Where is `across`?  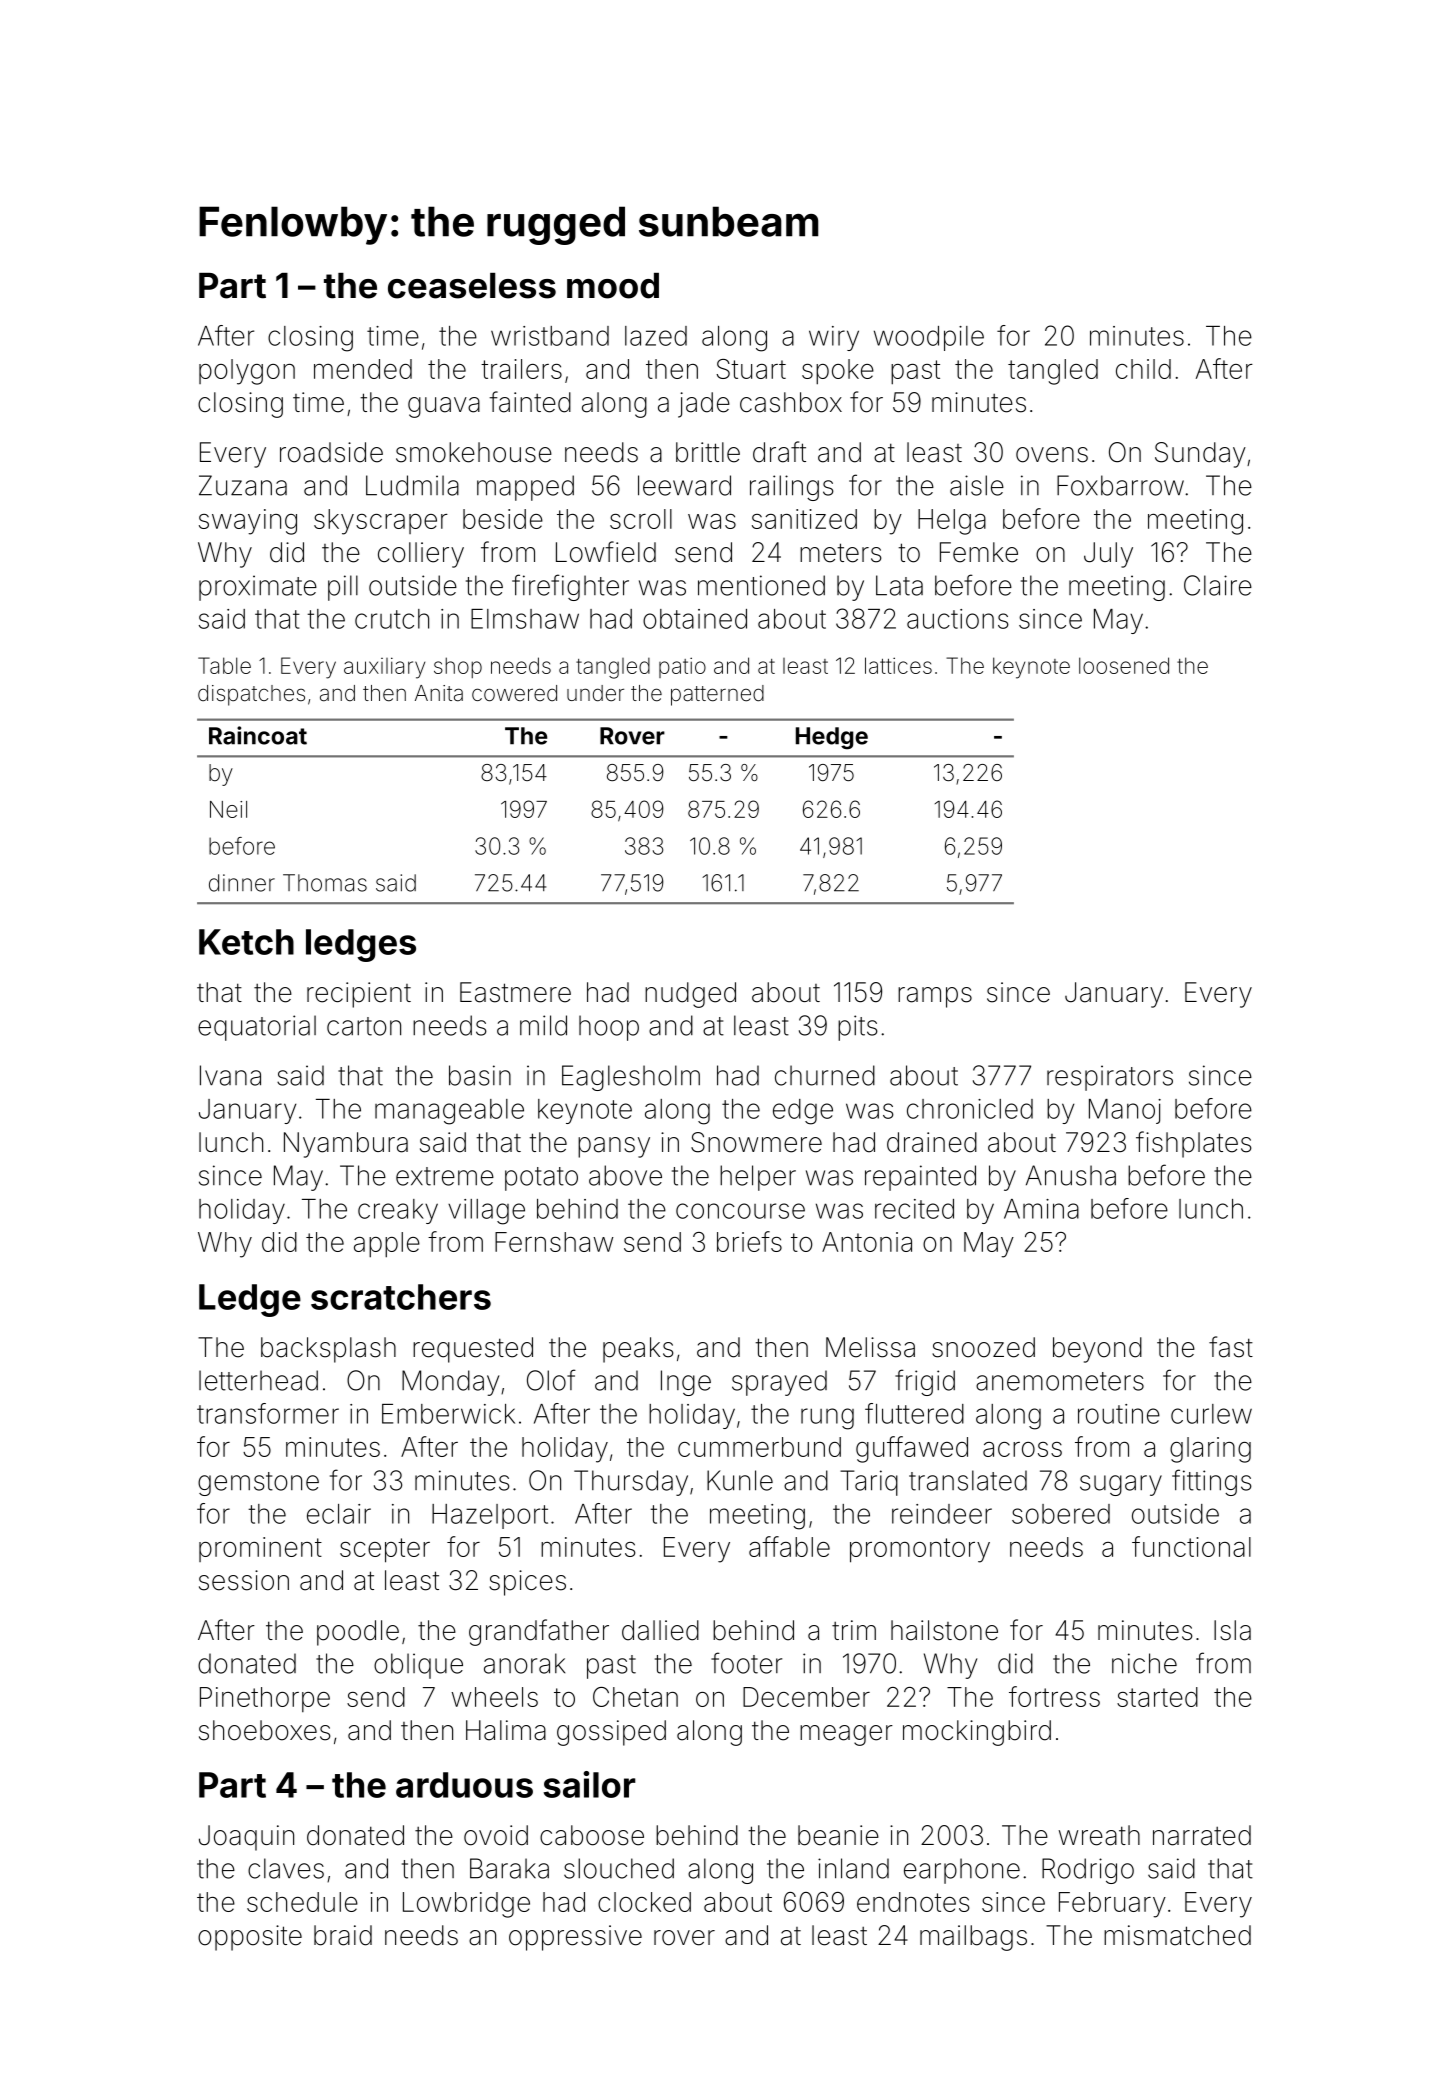
across is located at coordinates (1022, 1449).
